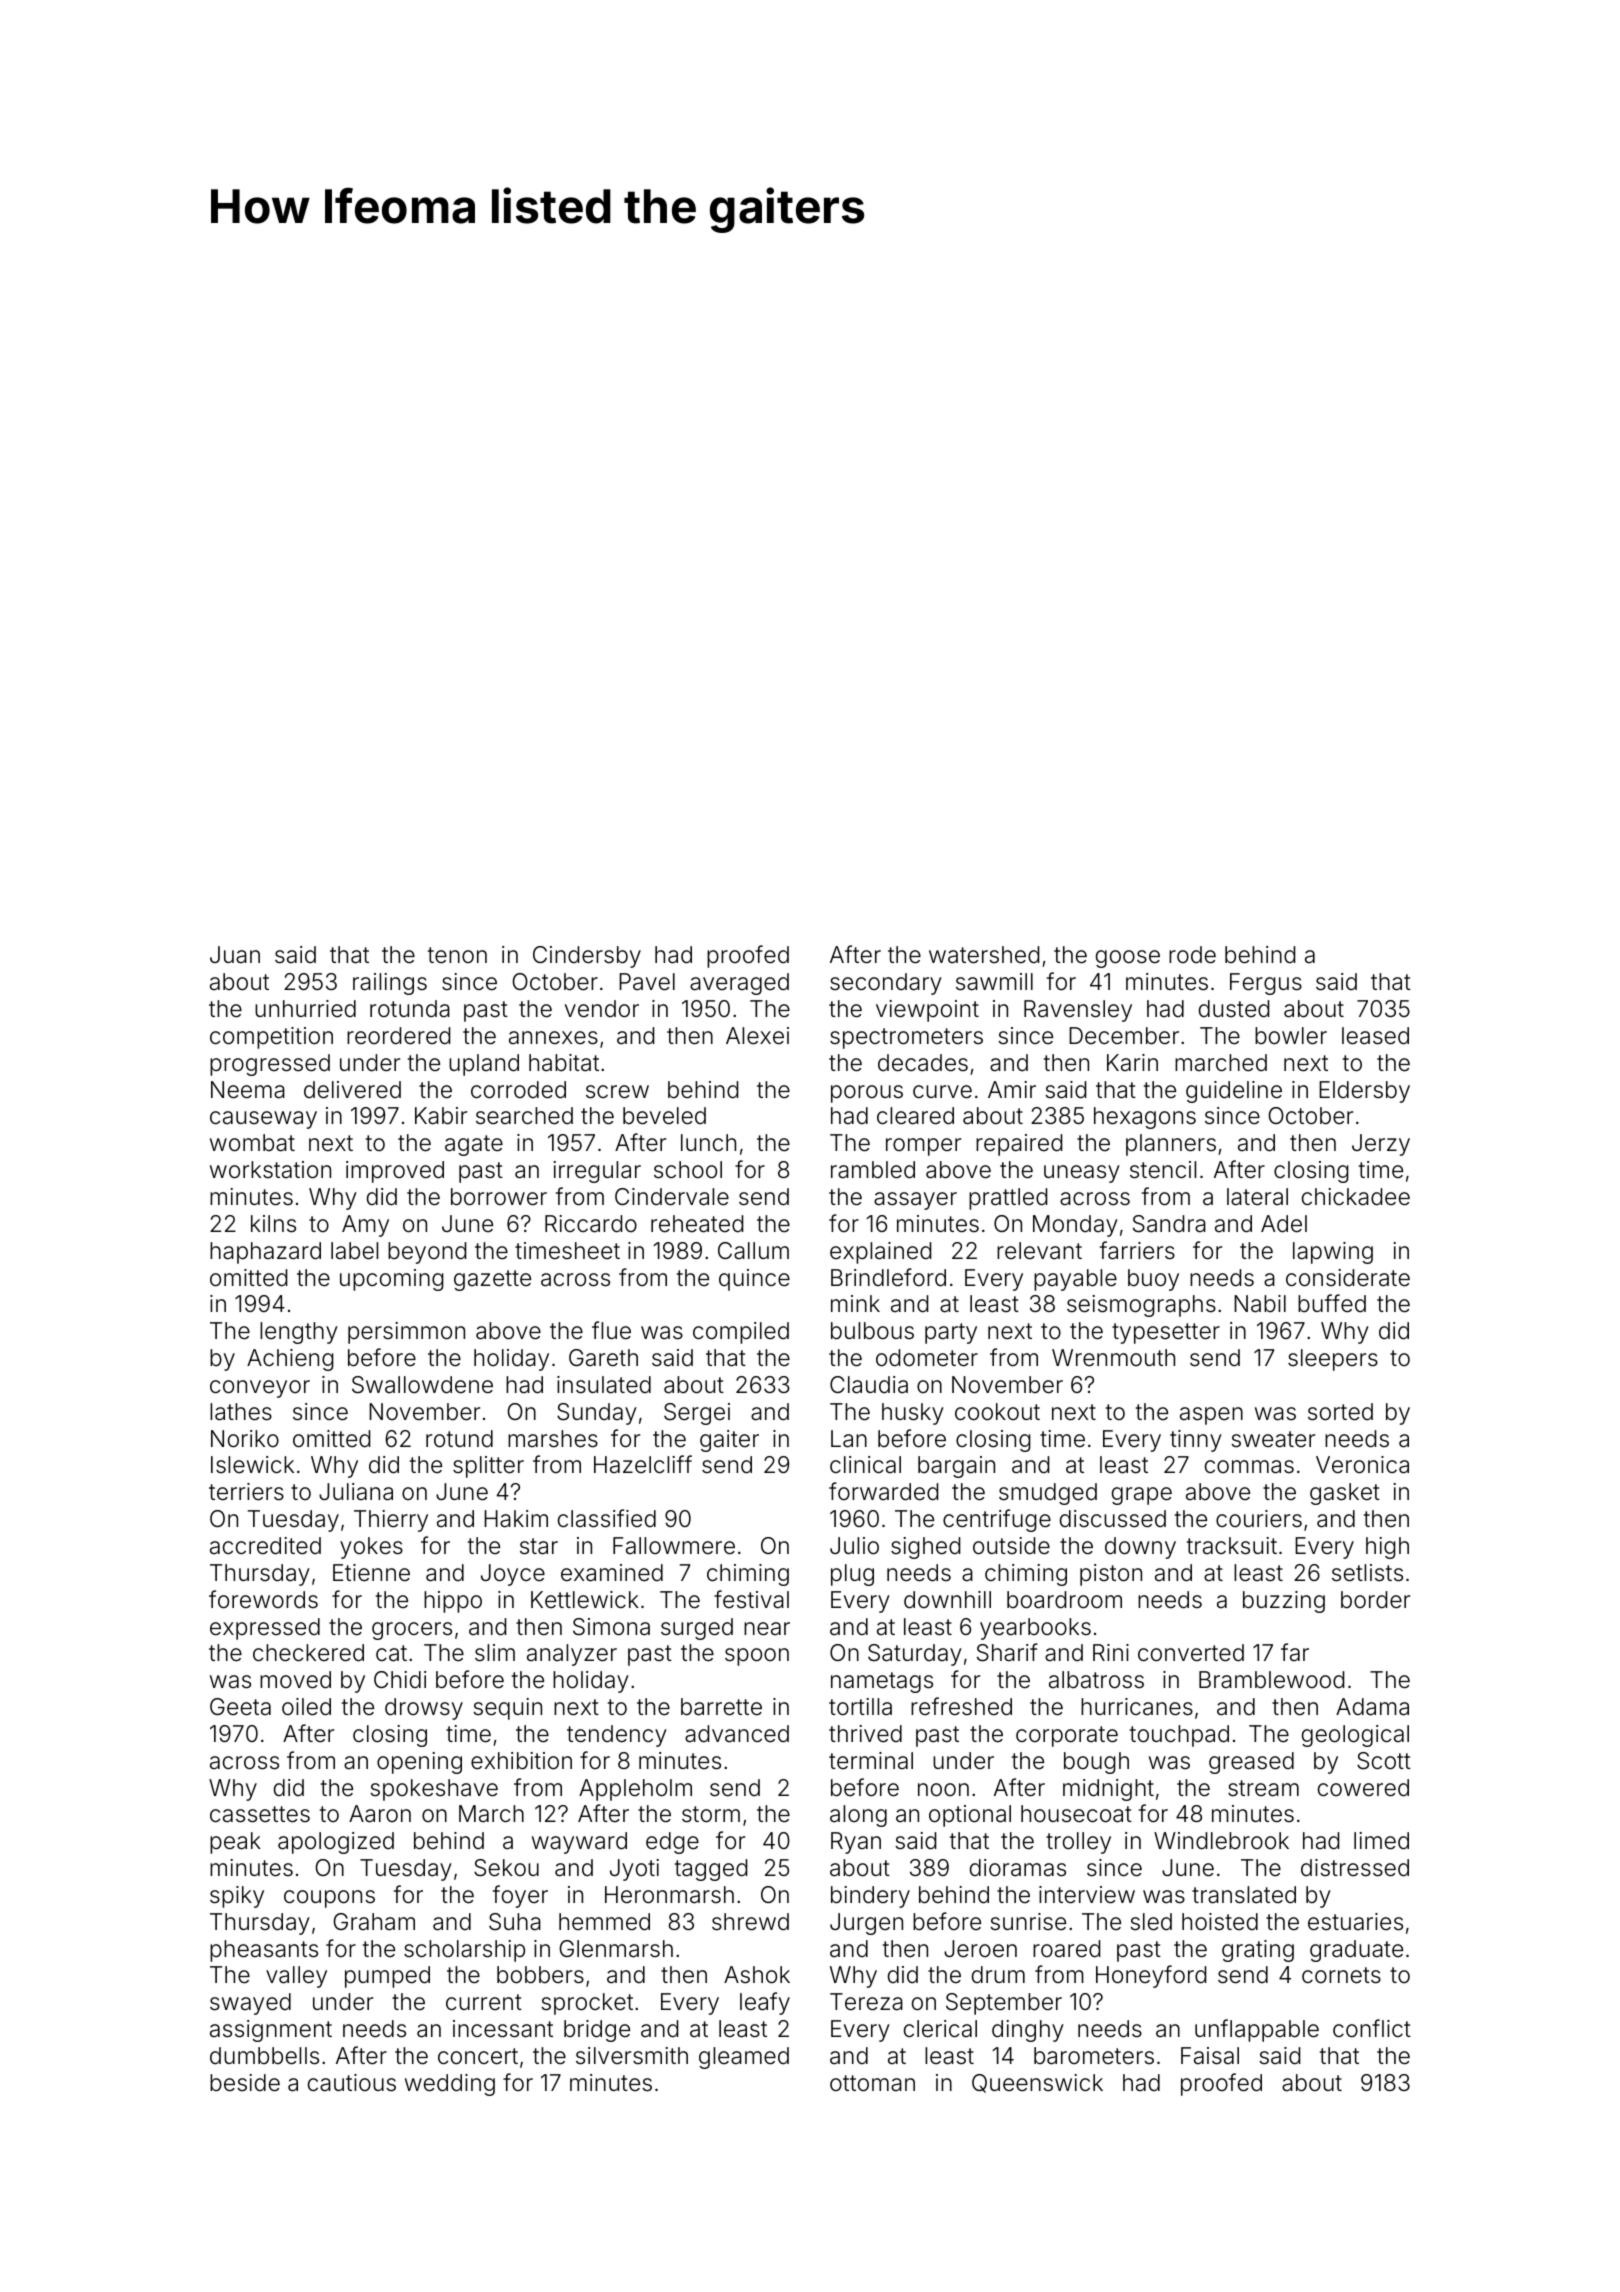 The height and width of the image is (2292, 1620). I want to click on pumped, so click(387, 1977).
